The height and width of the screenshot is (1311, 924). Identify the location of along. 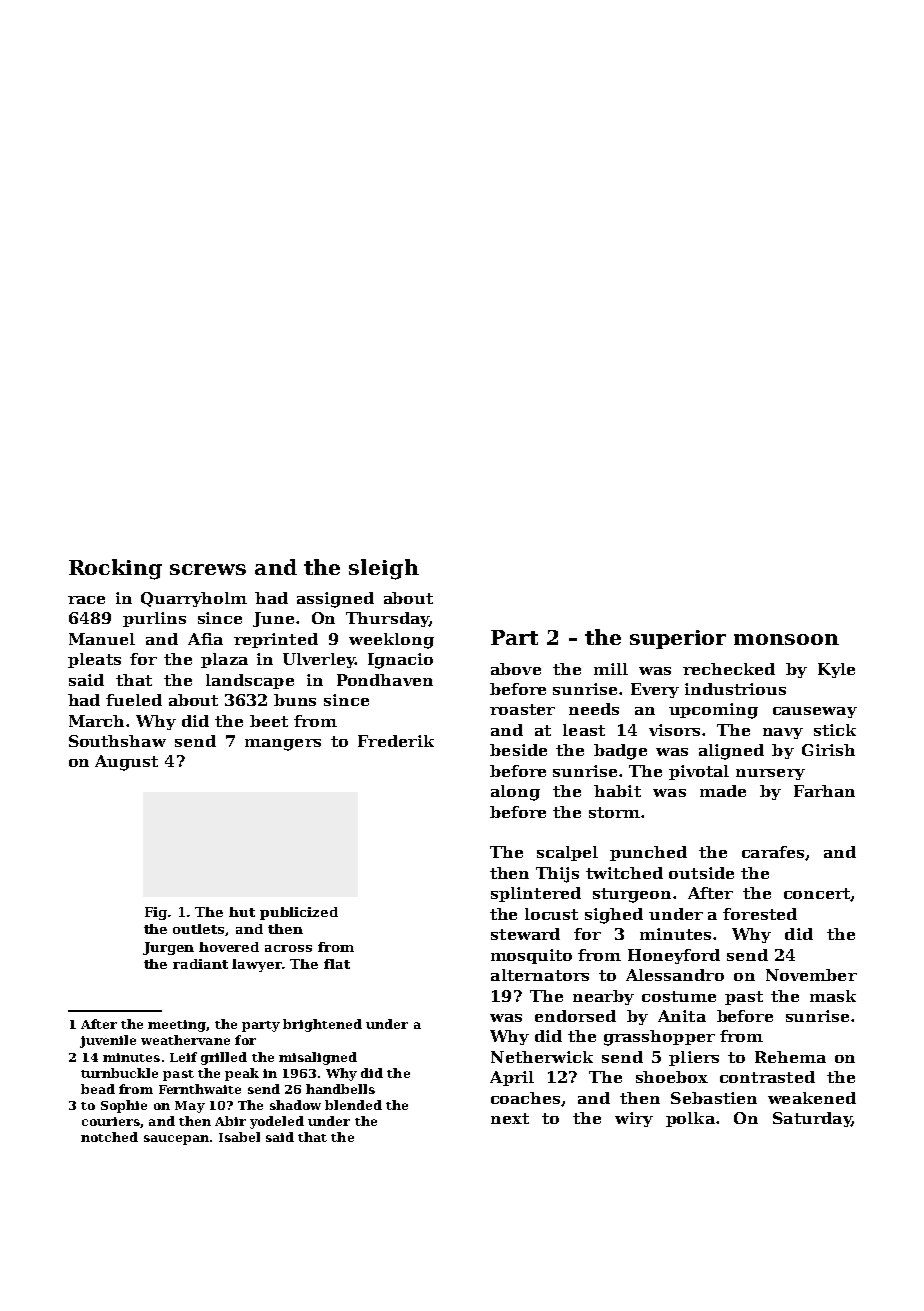
(515, 793).
